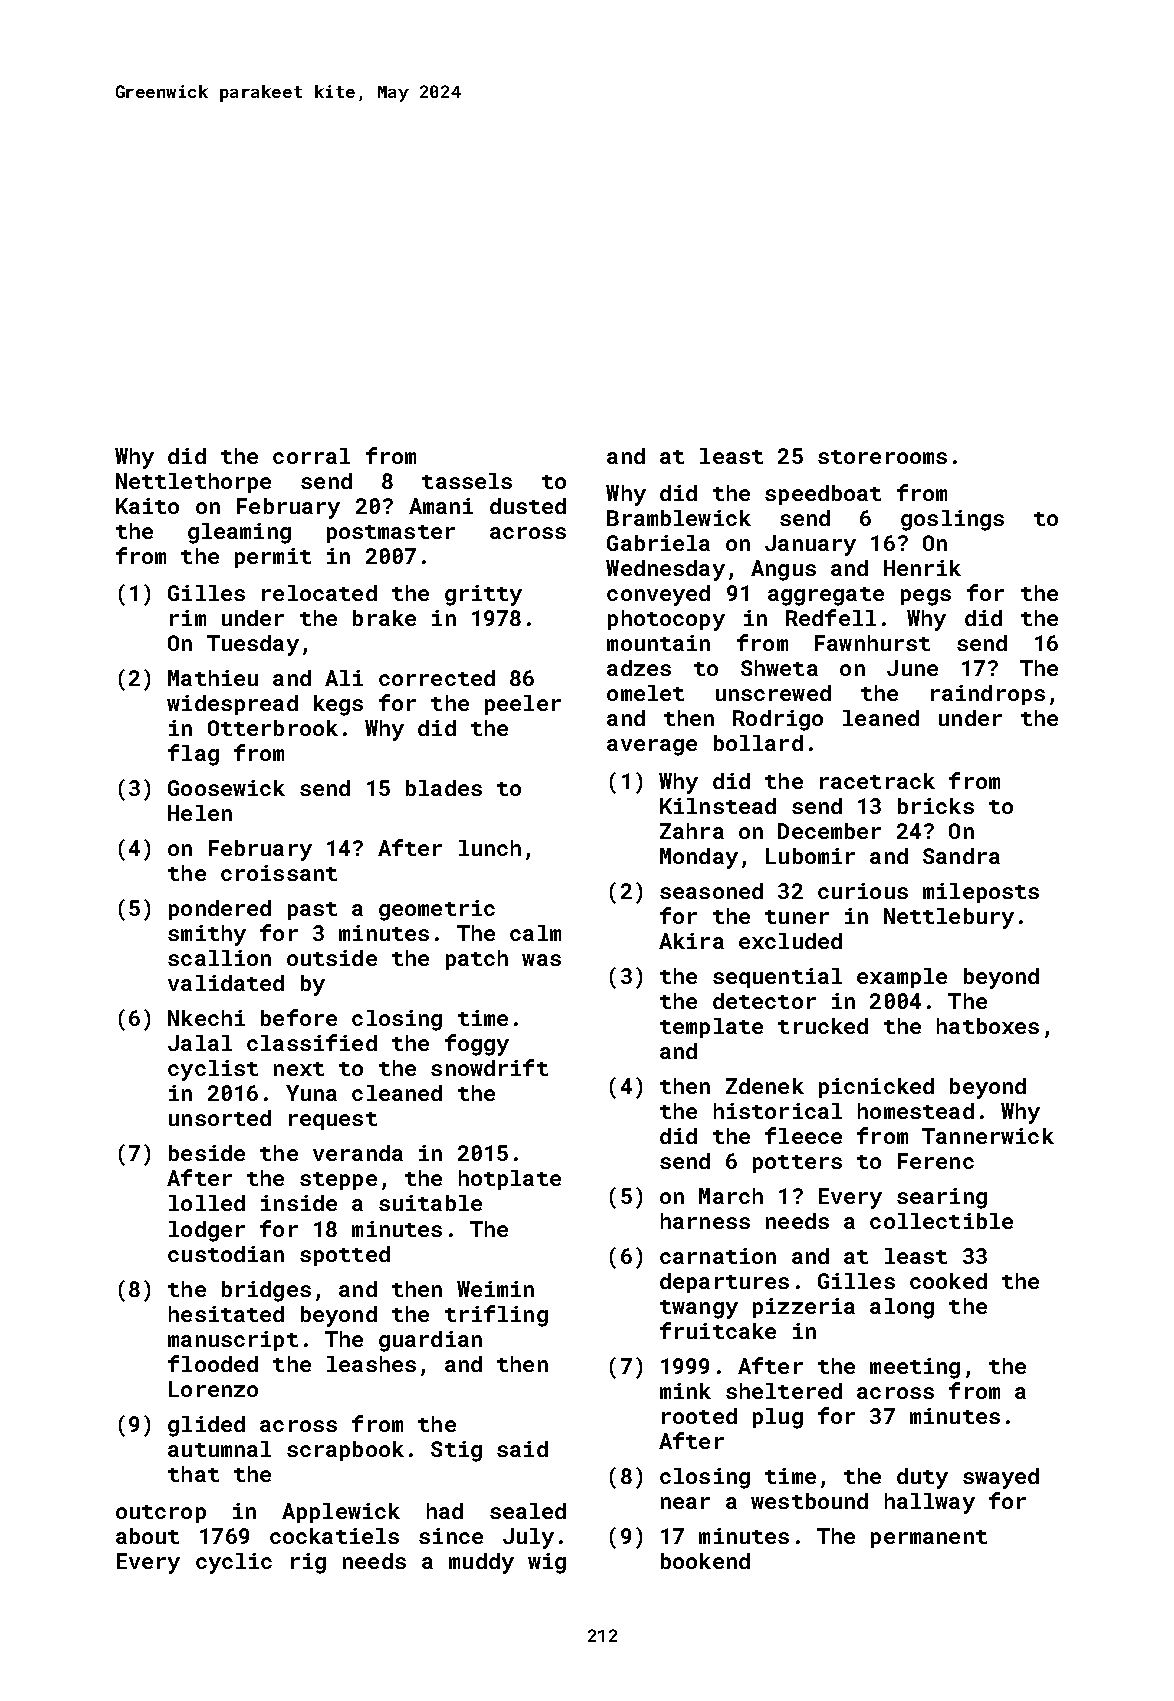  I want to click on Bramblewick, so click(679, 518).
